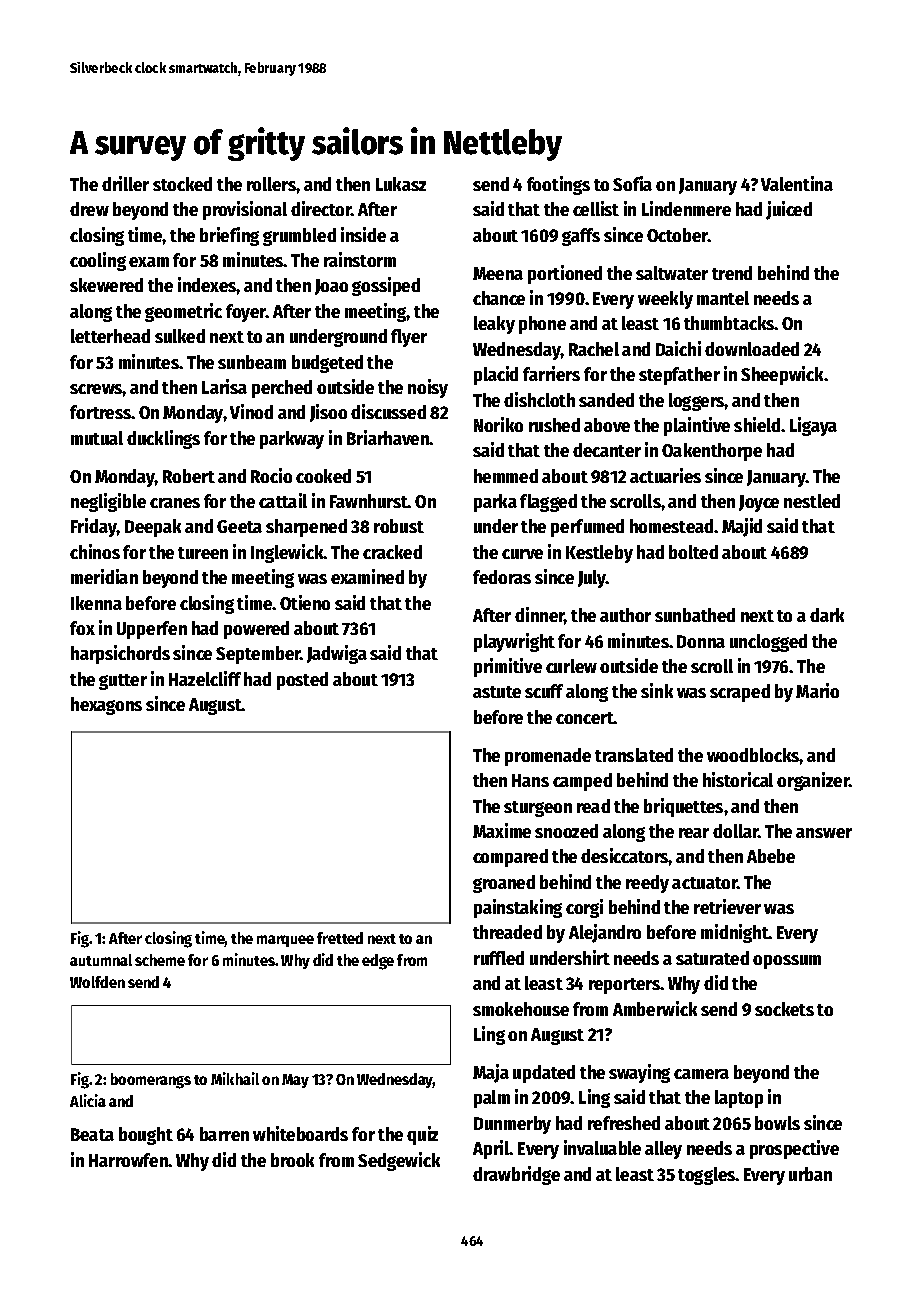 The height and width of the screenshot is (1308, 924). I want to click on powered, so click(256, 630).
